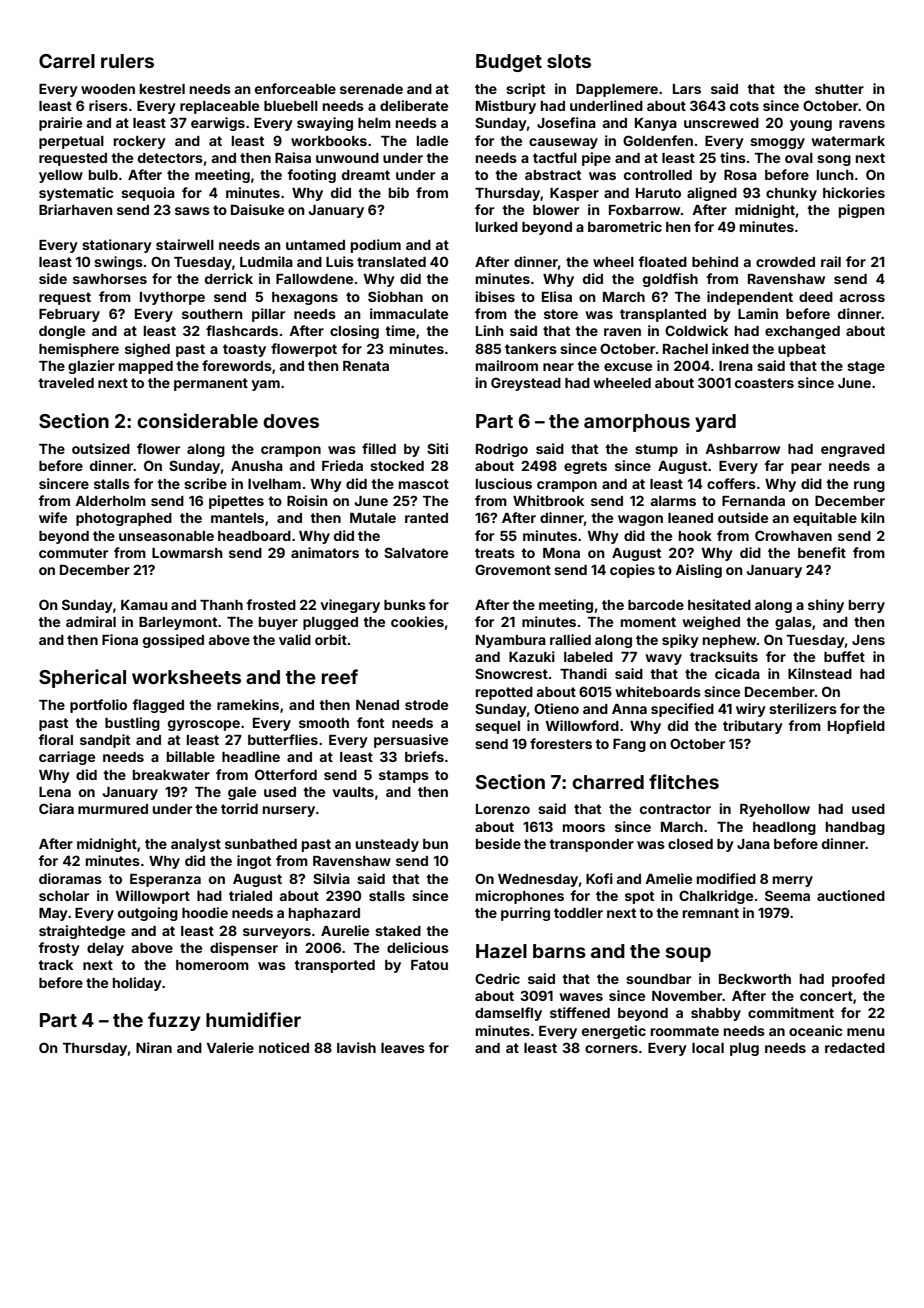 The image size is (924, 1308). I want to click on gyroscope, so click(204, 725).
